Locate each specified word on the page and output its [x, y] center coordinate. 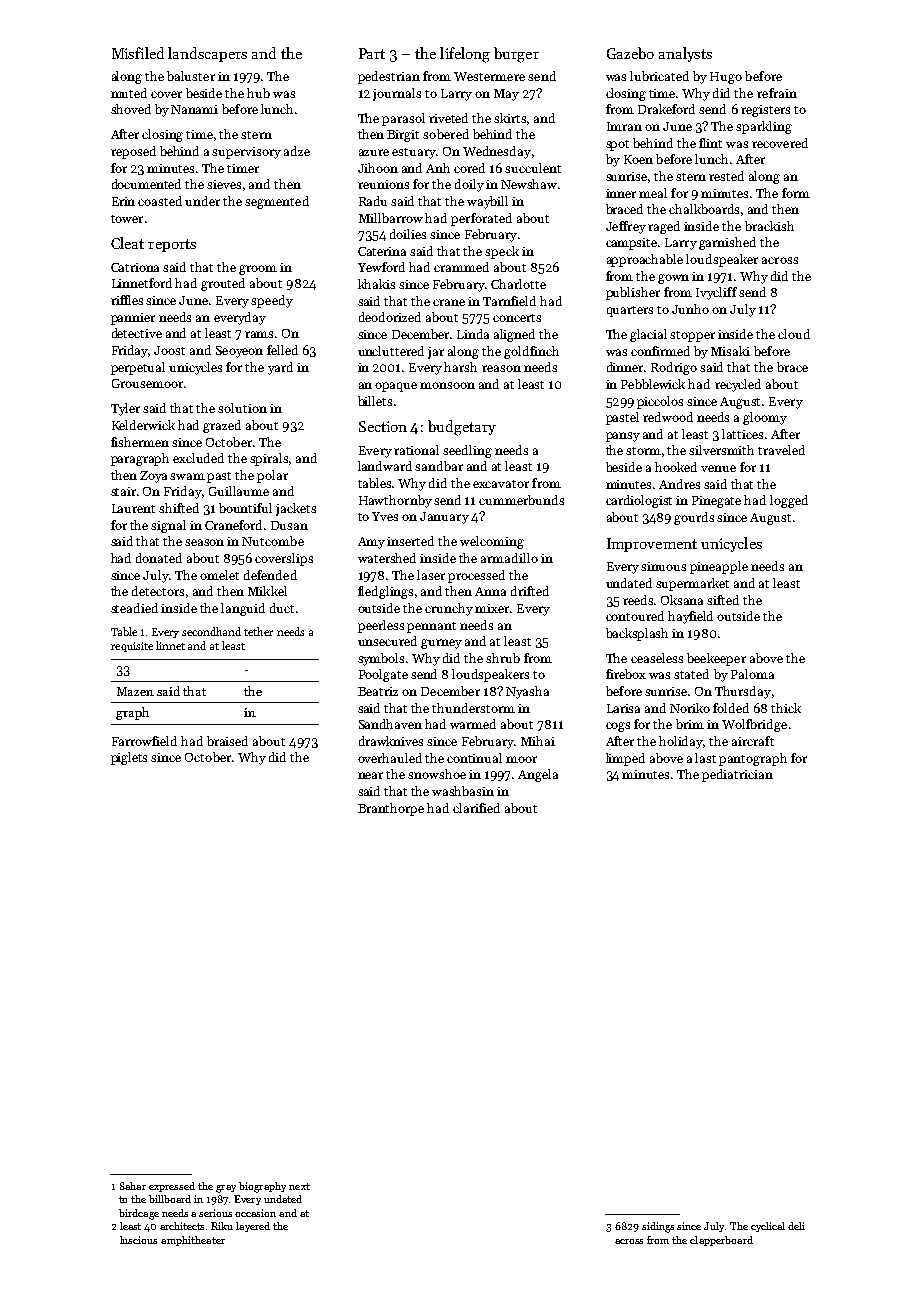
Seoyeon [239, 352]
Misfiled [138, 53]
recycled [738, 385]
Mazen [135, 691]
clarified [476, 808]
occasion [255, 1213]
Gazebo [630, 53]
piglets [129, 758]
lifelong [465, 55]
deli [796, 1226]
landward [385, 466]
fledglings [385, 592]
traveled [781, 450]
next [299, 1186]
